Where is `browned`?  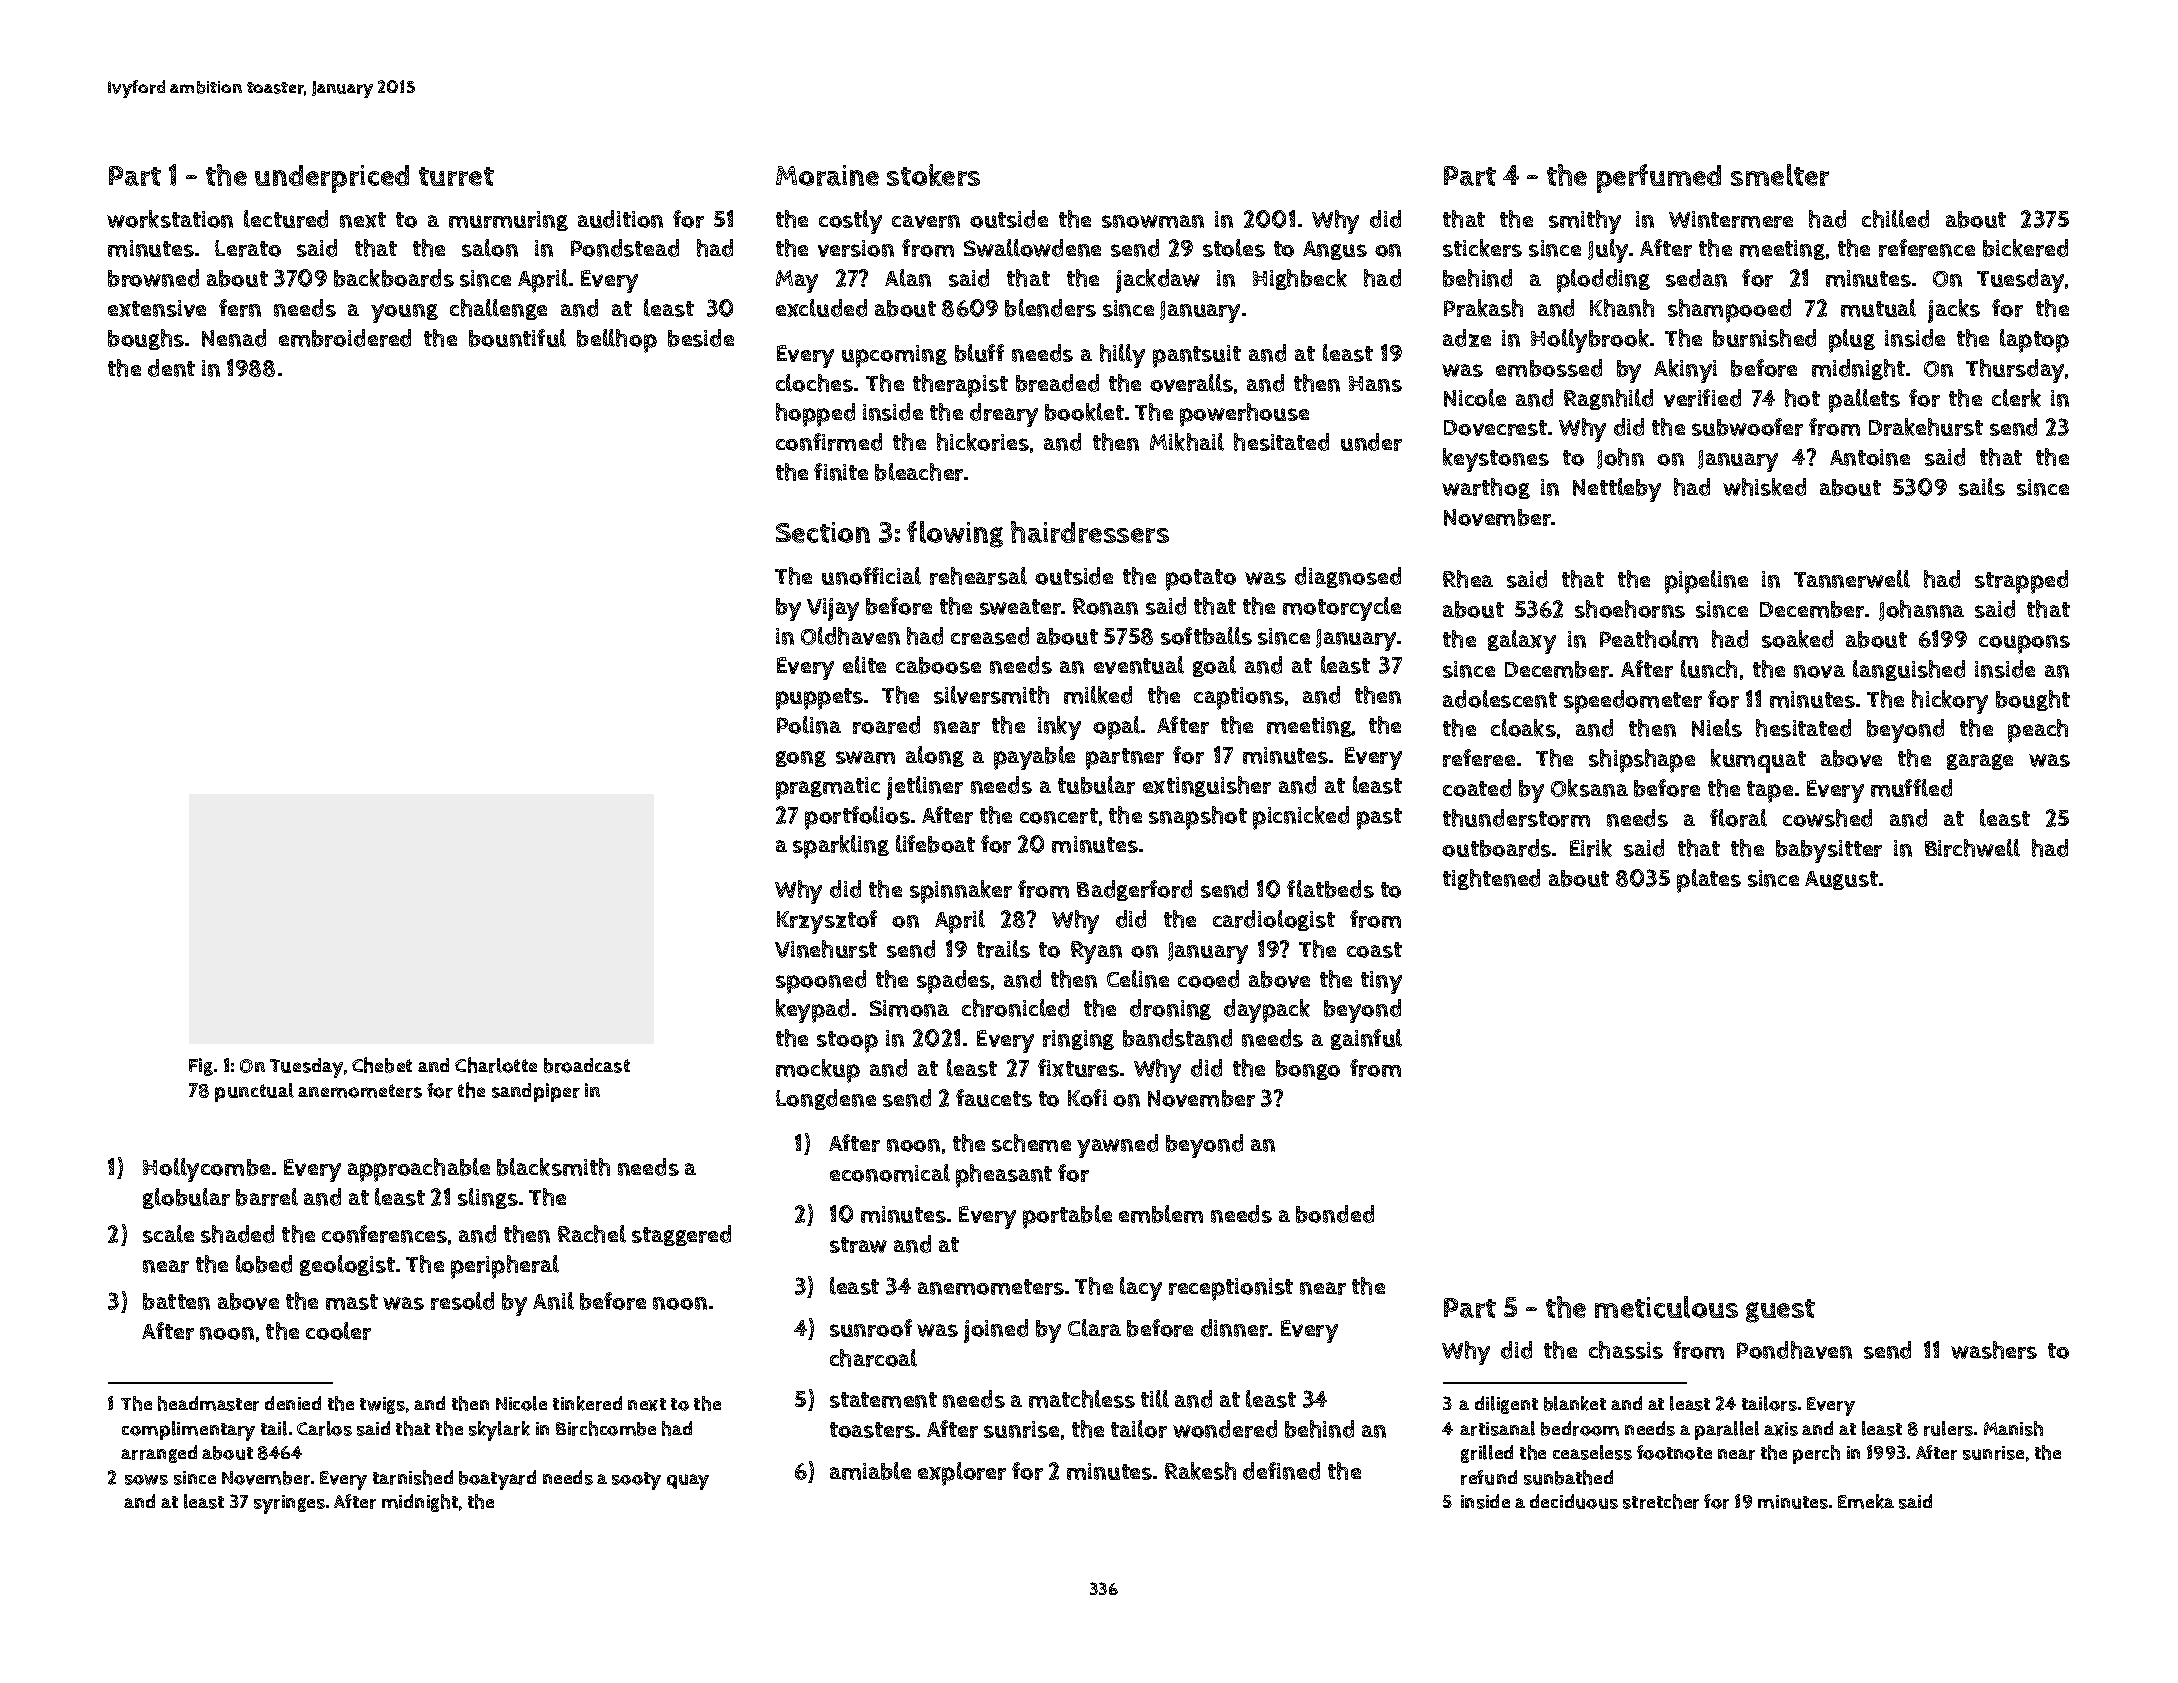 browned is located at coordinates (153, 278).
